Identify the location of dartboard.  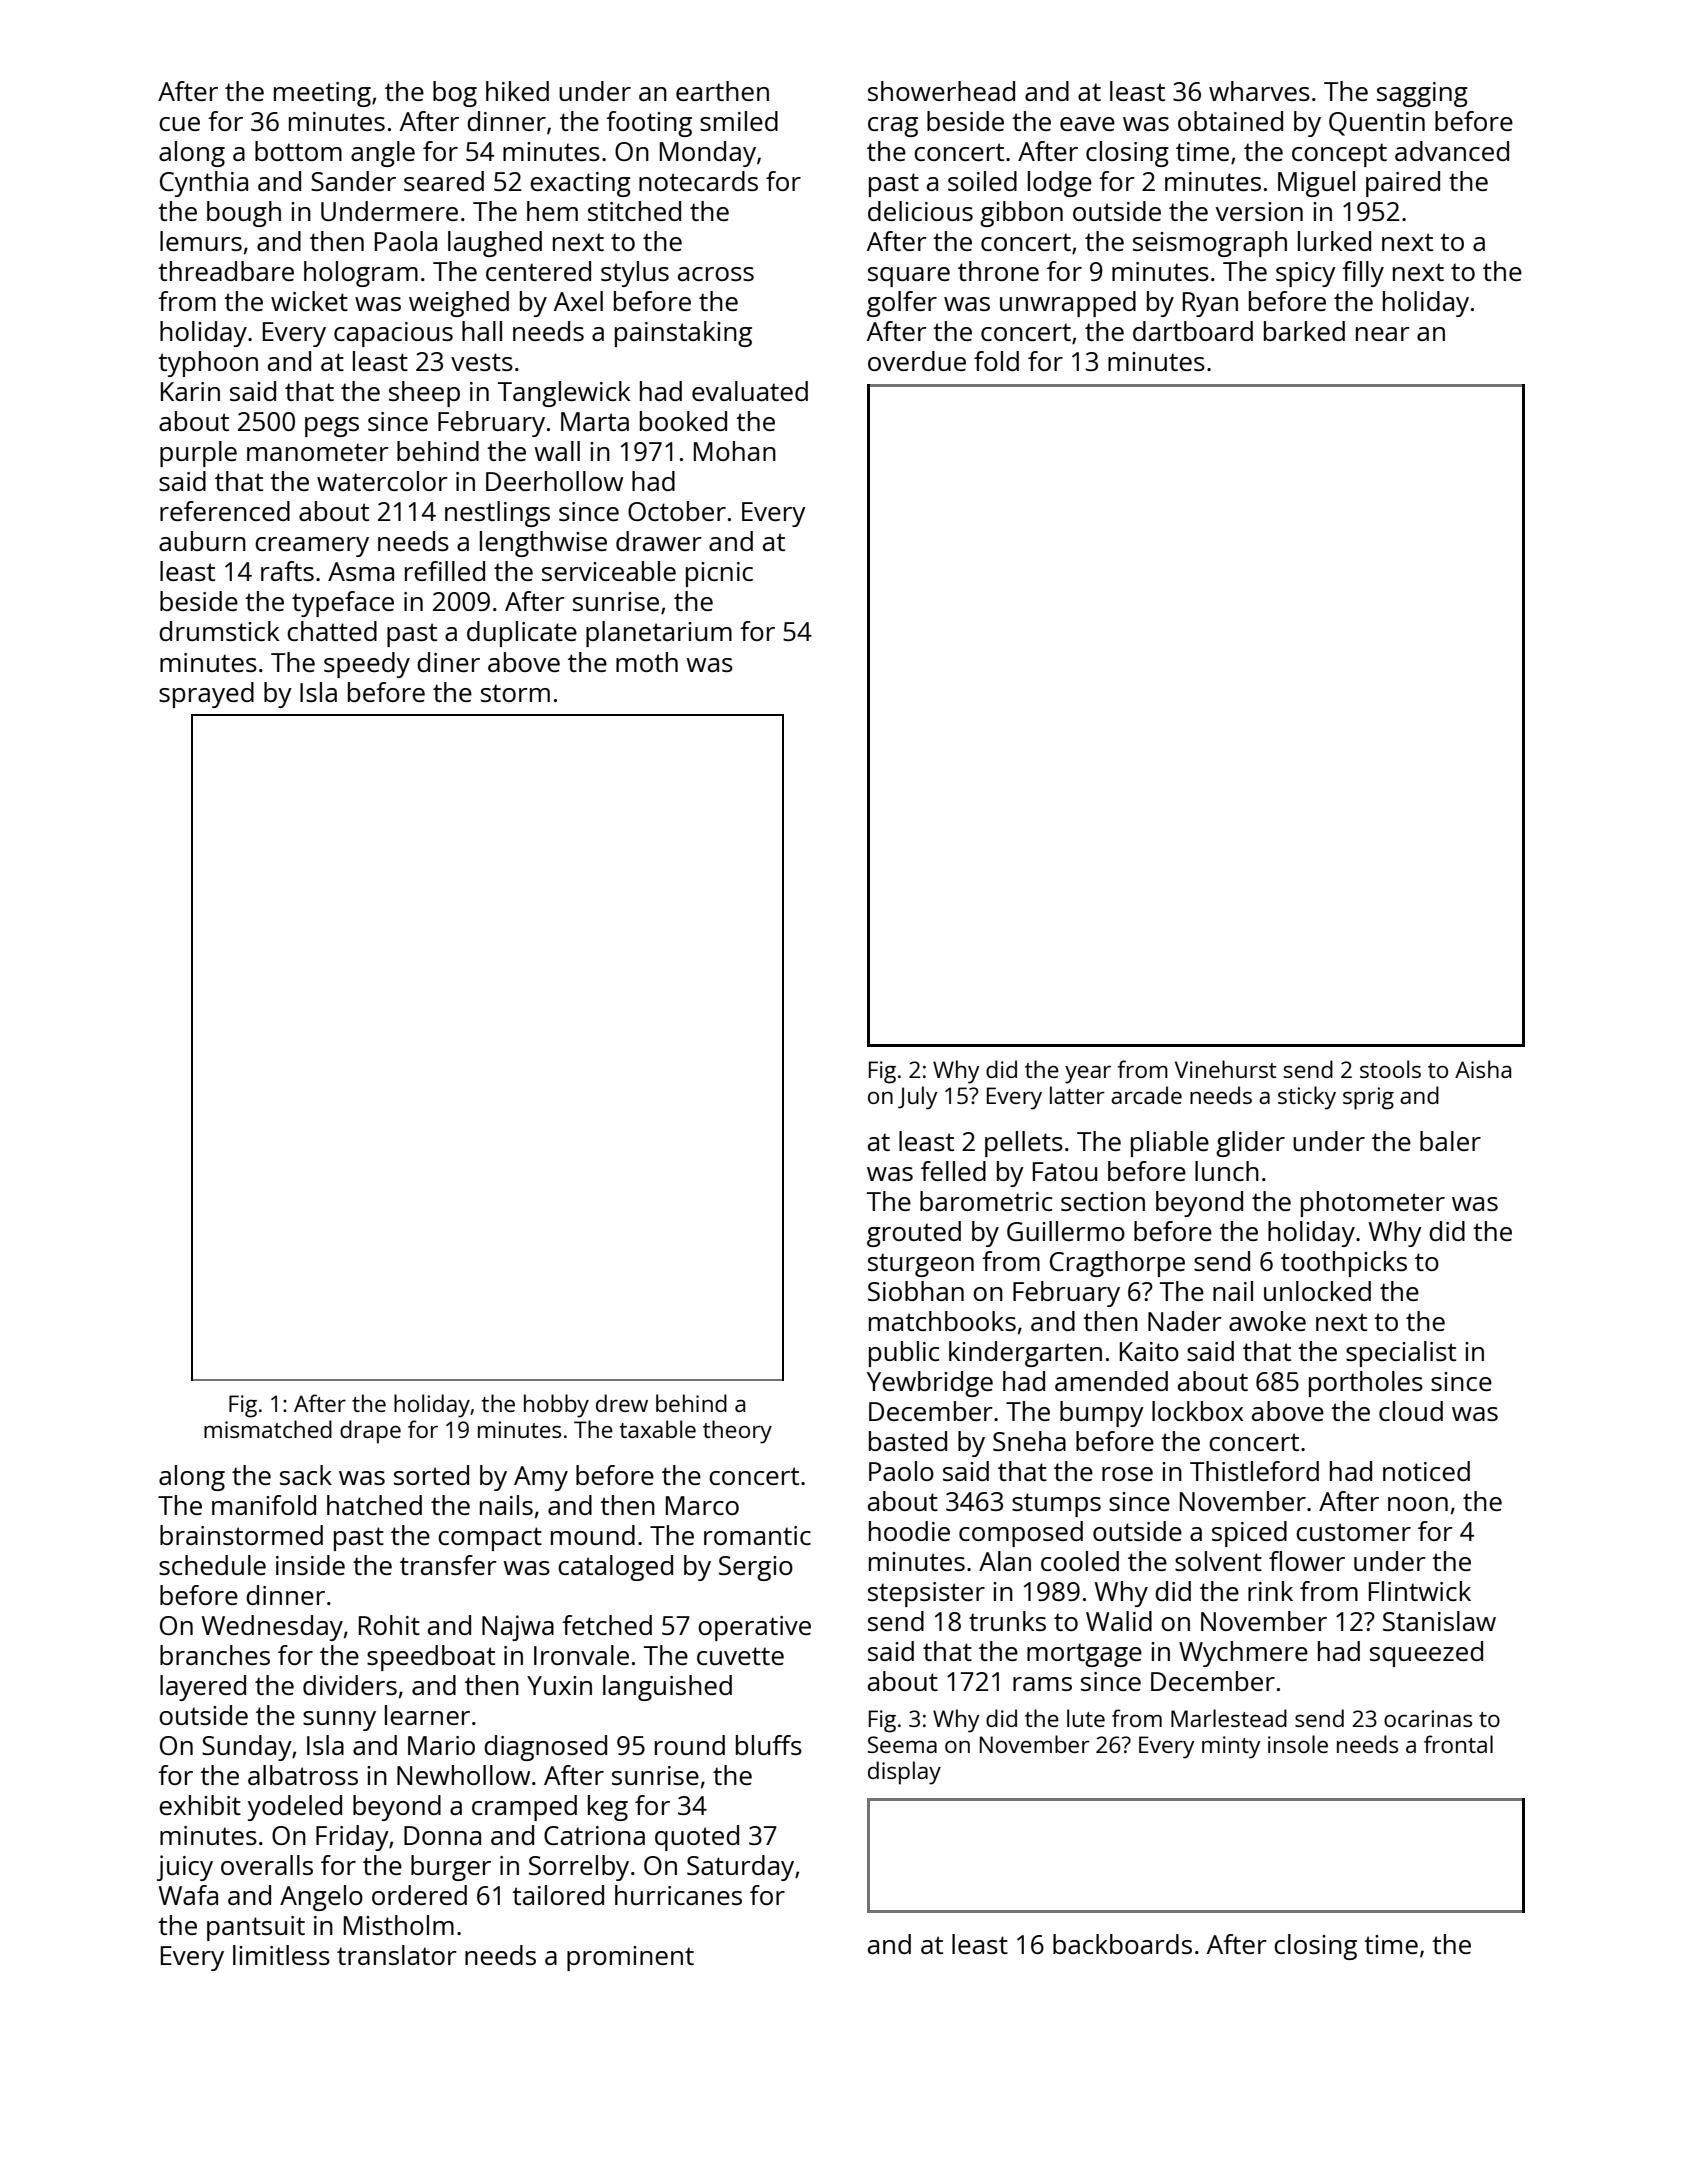
(1193, 331).
